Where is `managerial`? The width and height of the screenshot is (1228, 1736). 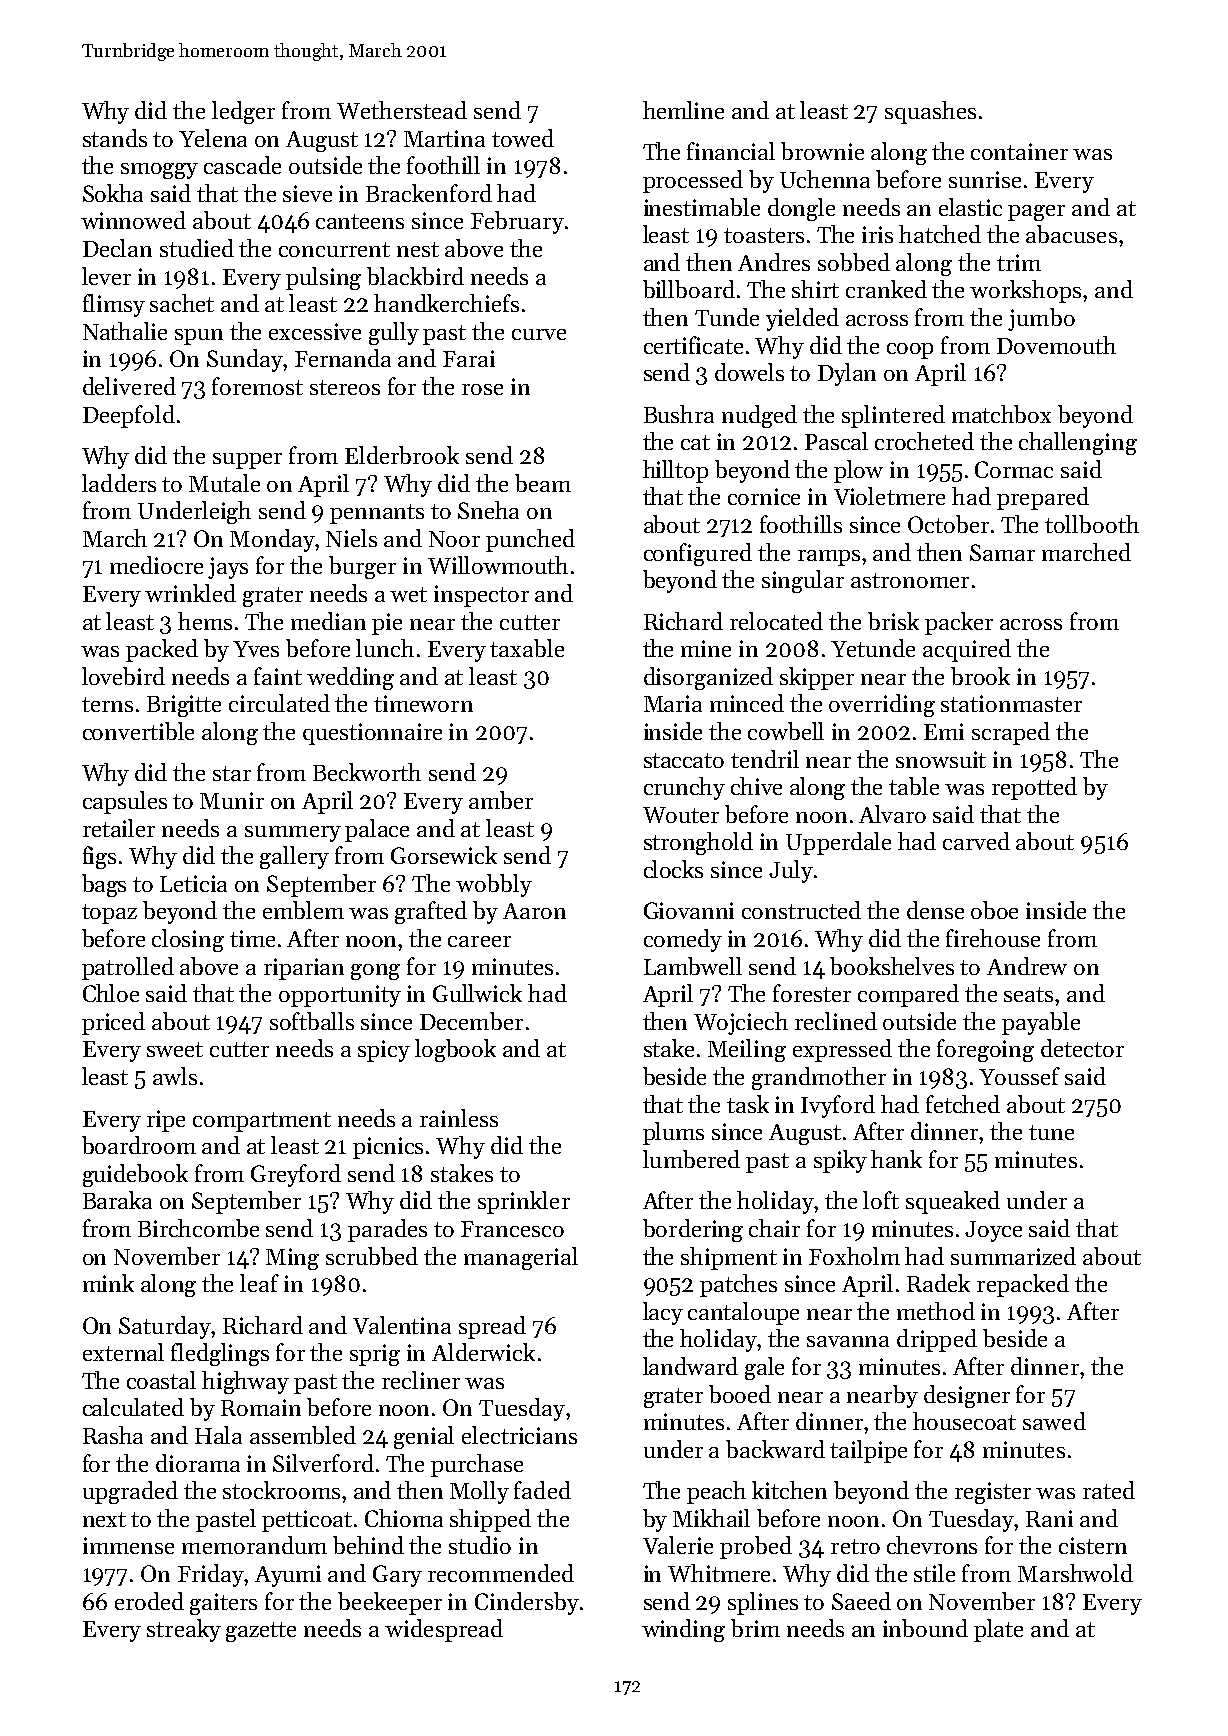 managerial is located at coordinates (521, 1258).
